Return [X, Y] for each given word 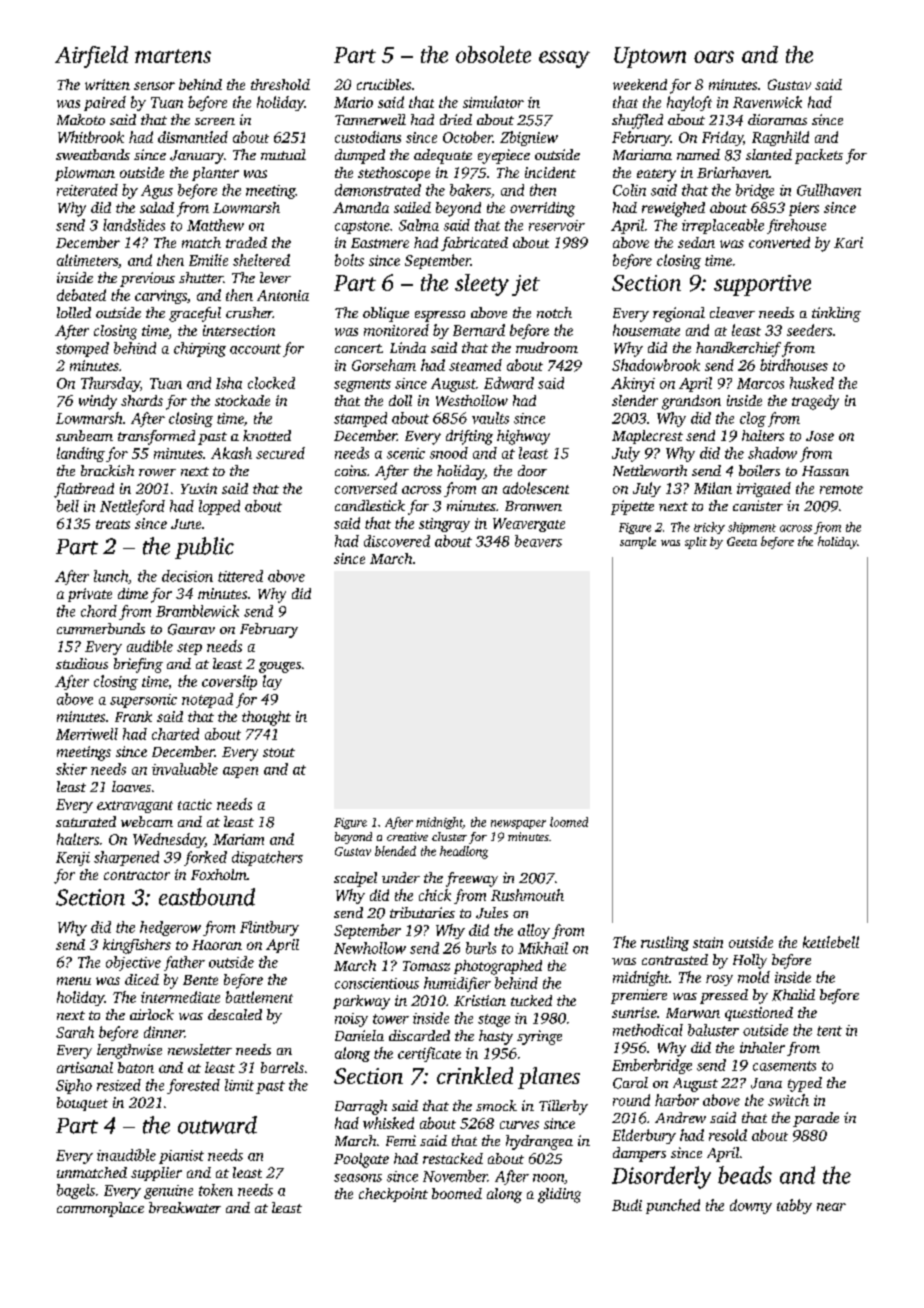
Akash [231, 453]
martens [173, 56]
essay [564, 59]
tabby [794, 1206]
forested [193, 1086]
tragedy [815, 402]
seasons [358, 1178]
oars [714, 57]
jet [526, 285]
